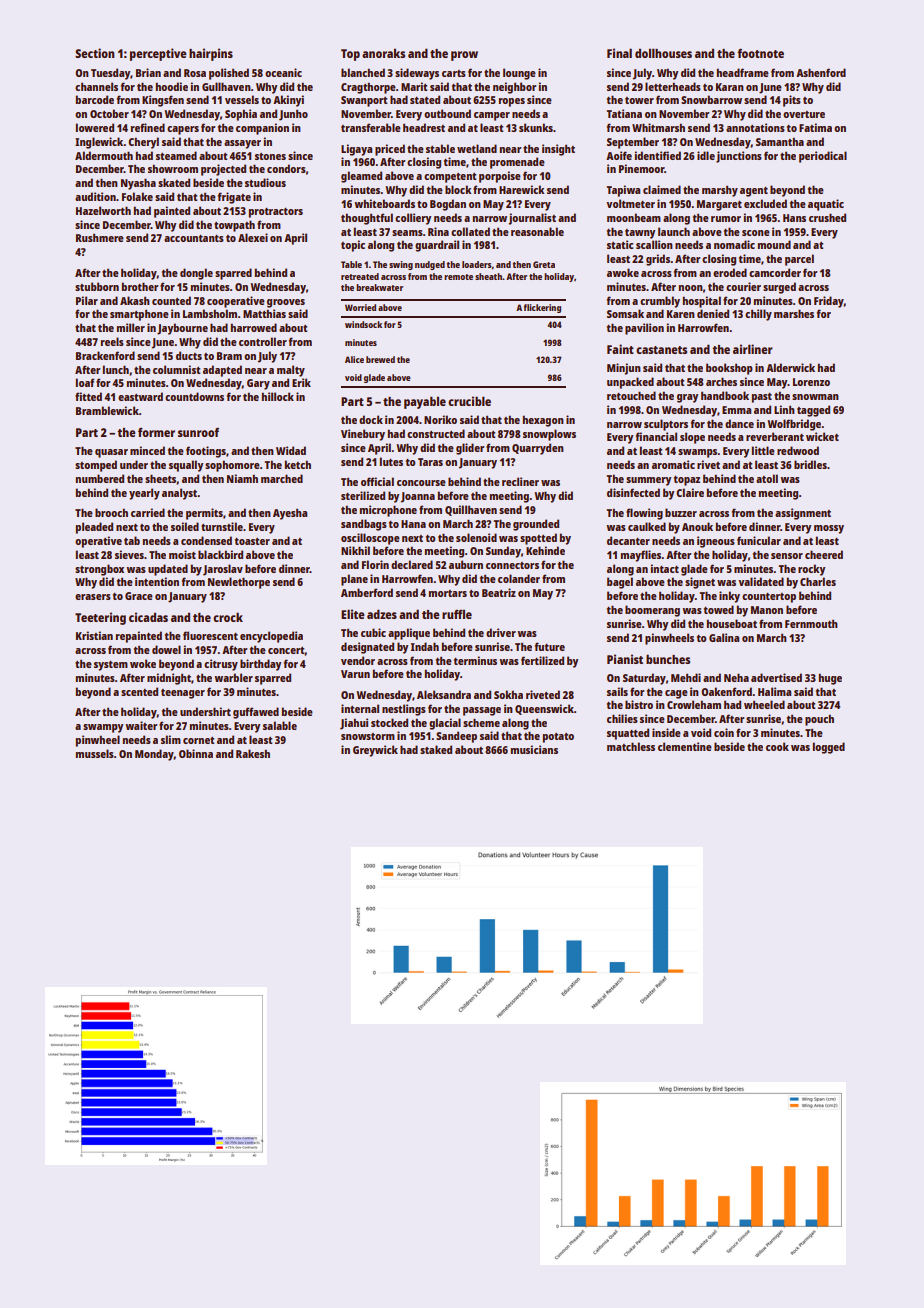 The height and width of the image is (1308, 924). I want to click on Oakenford, so click(727, 691).
